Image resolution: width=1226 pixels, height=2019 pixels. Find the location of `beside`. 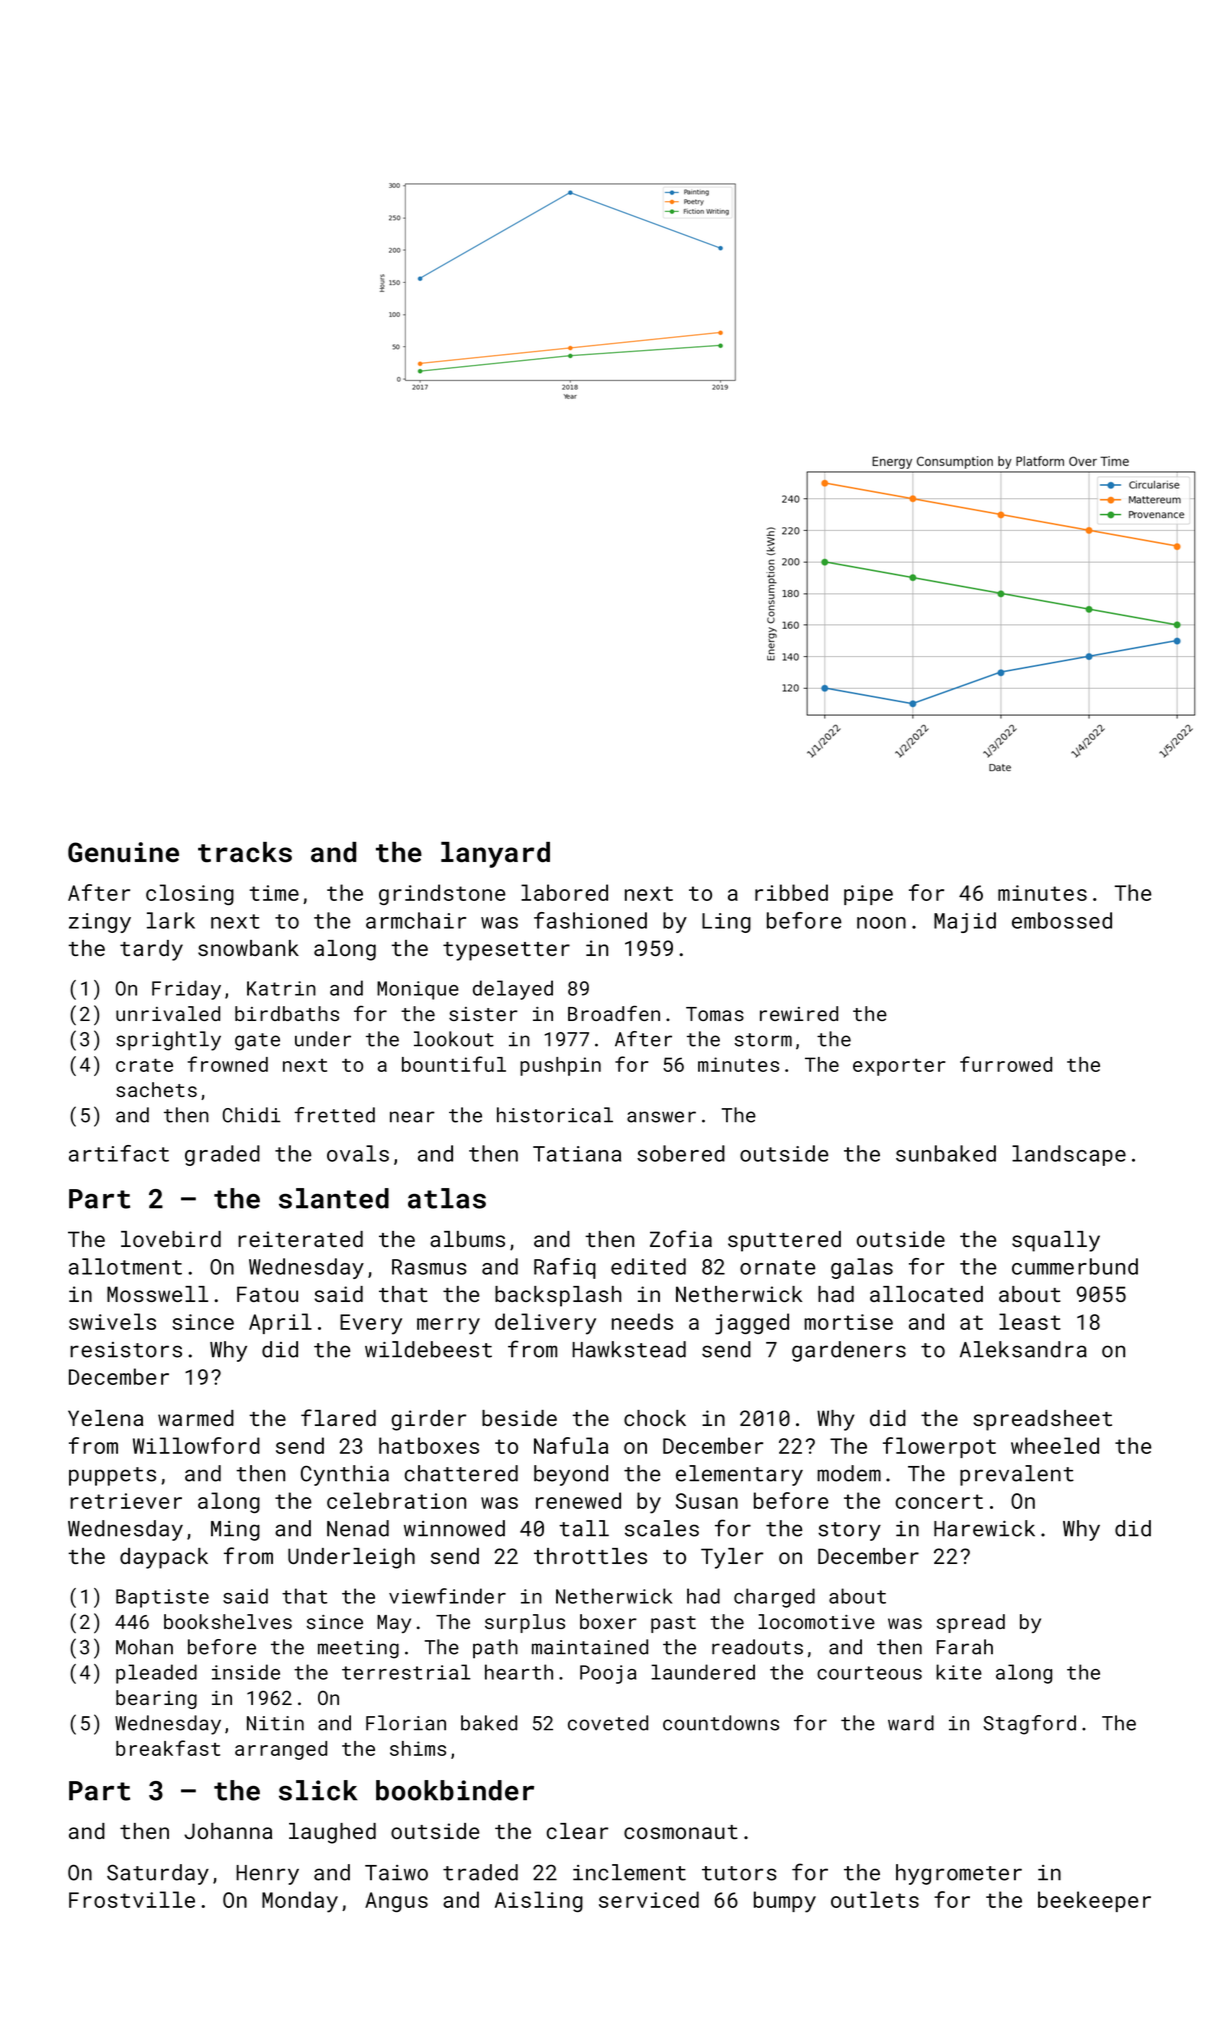

beside is located at coordinates (519, 1418).
